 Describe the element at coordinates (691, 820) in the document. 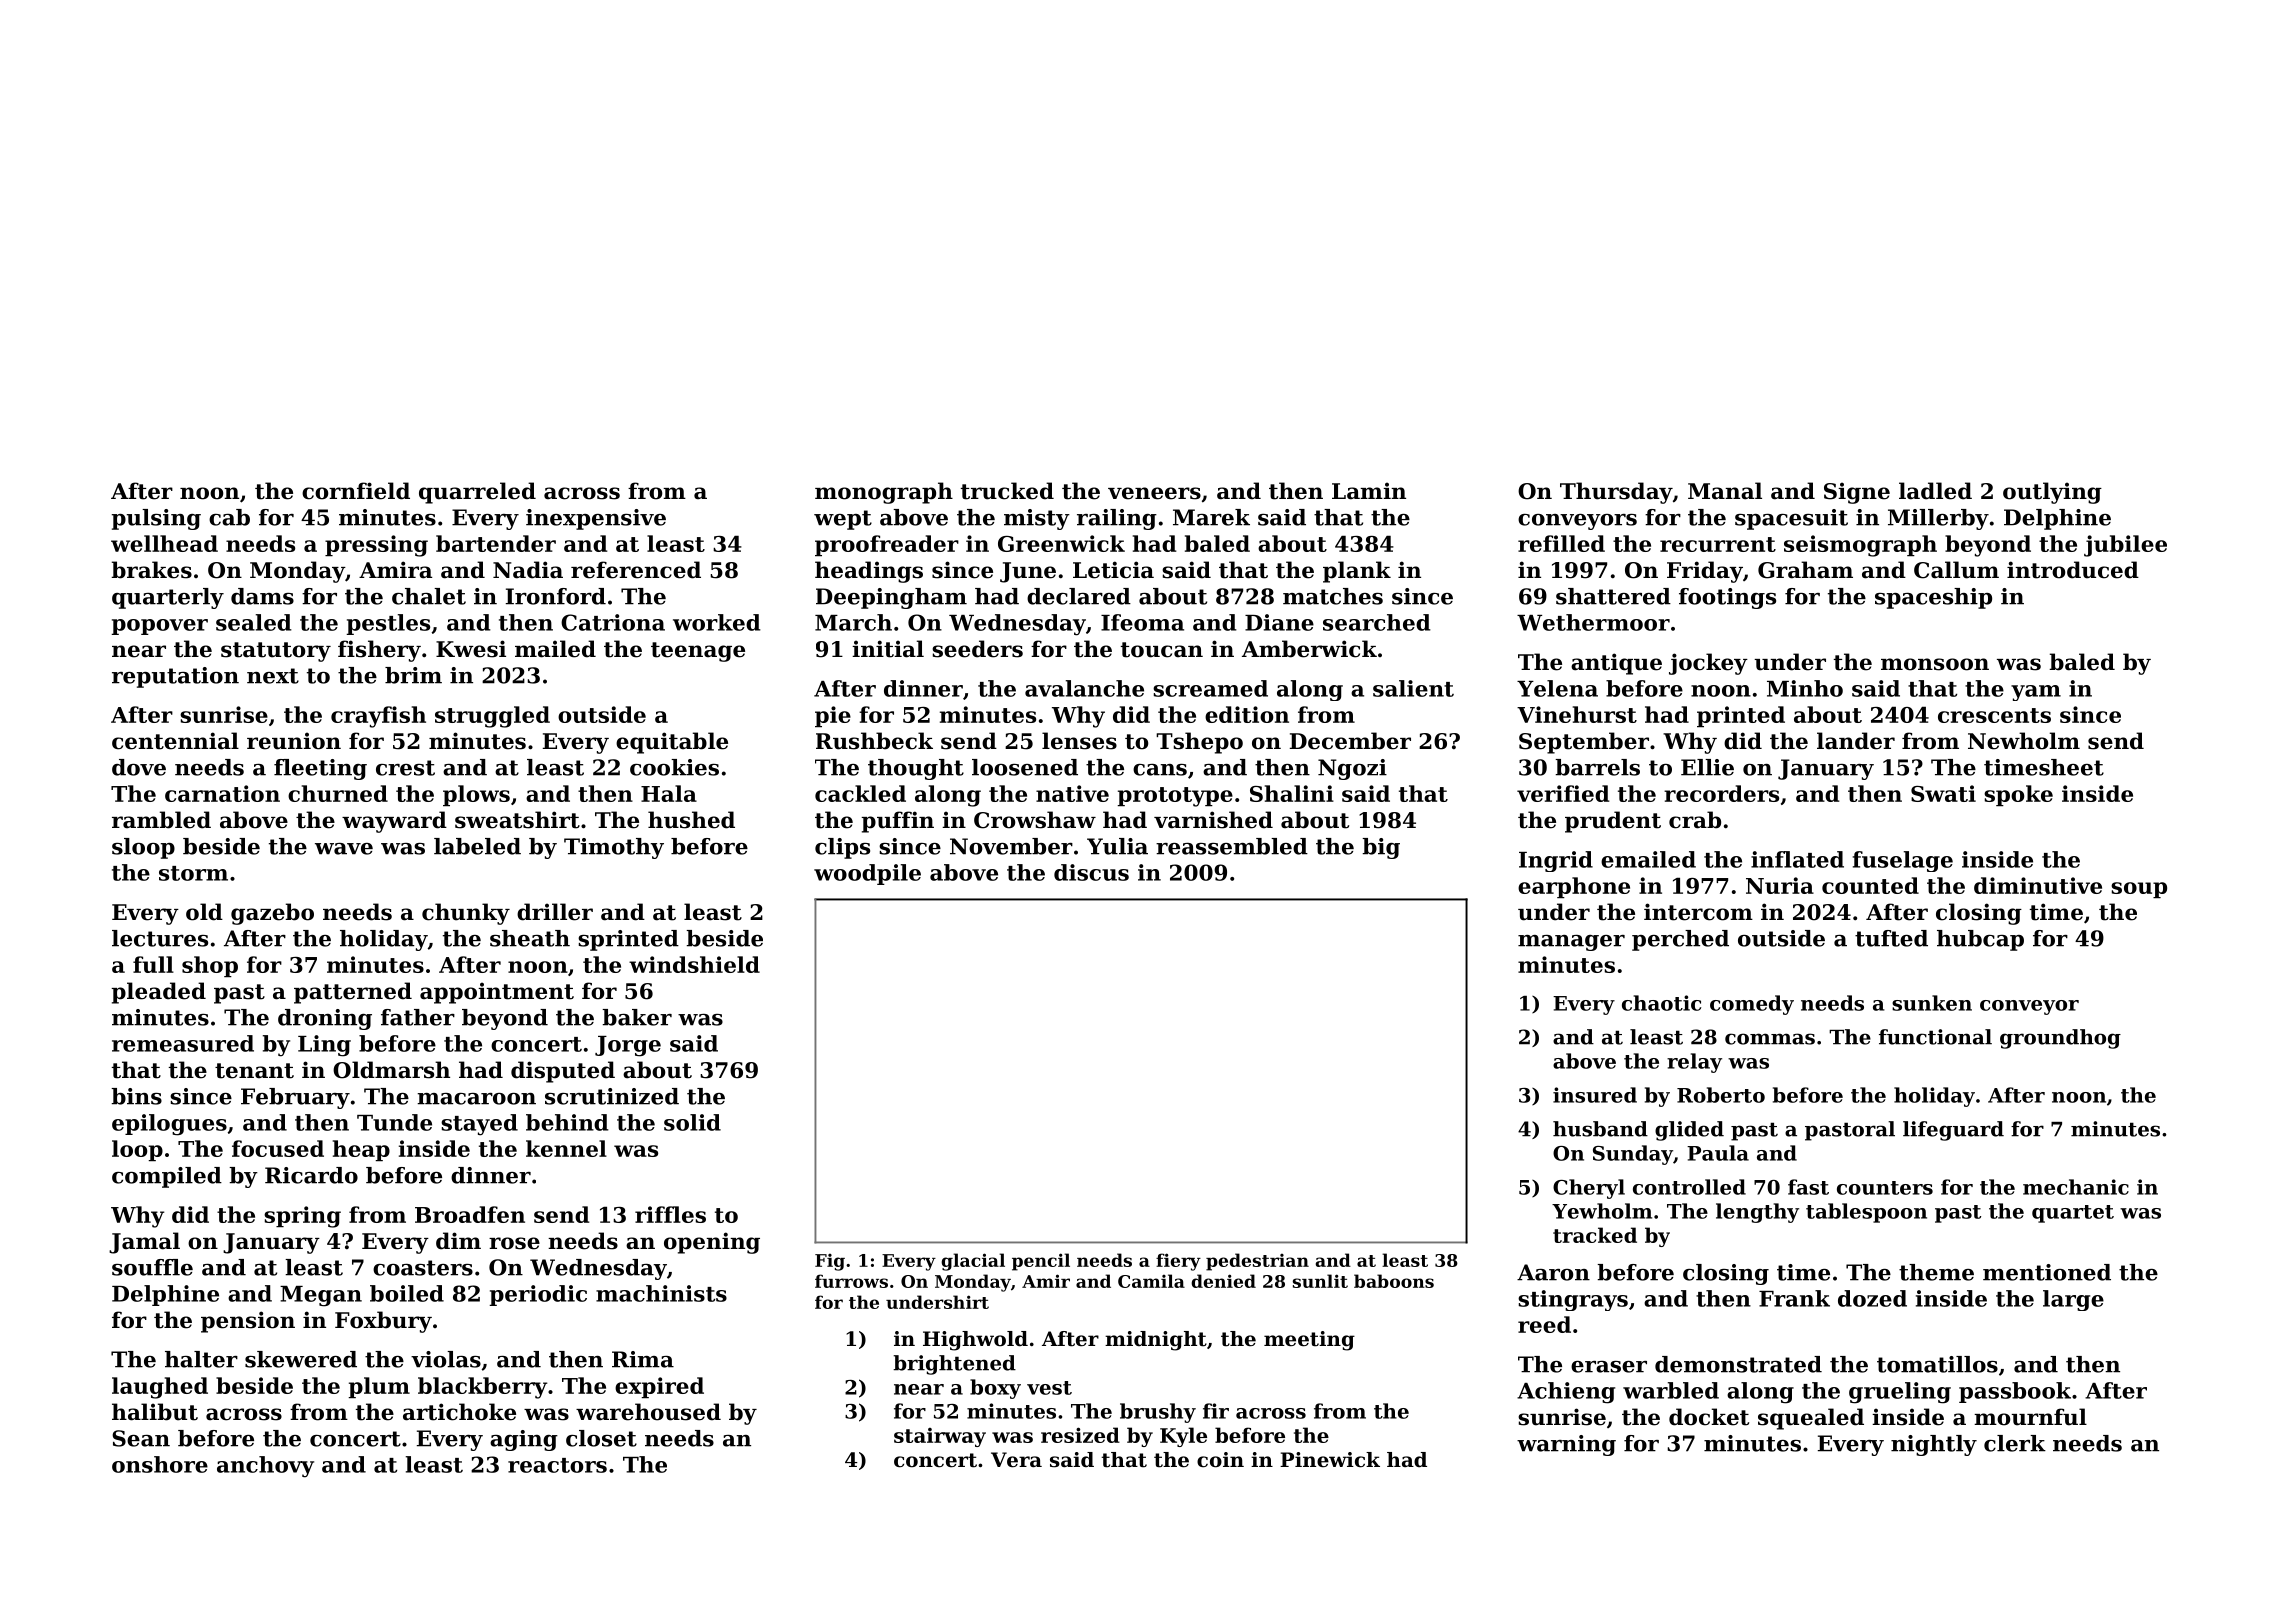

I see `hushed` at that location.
